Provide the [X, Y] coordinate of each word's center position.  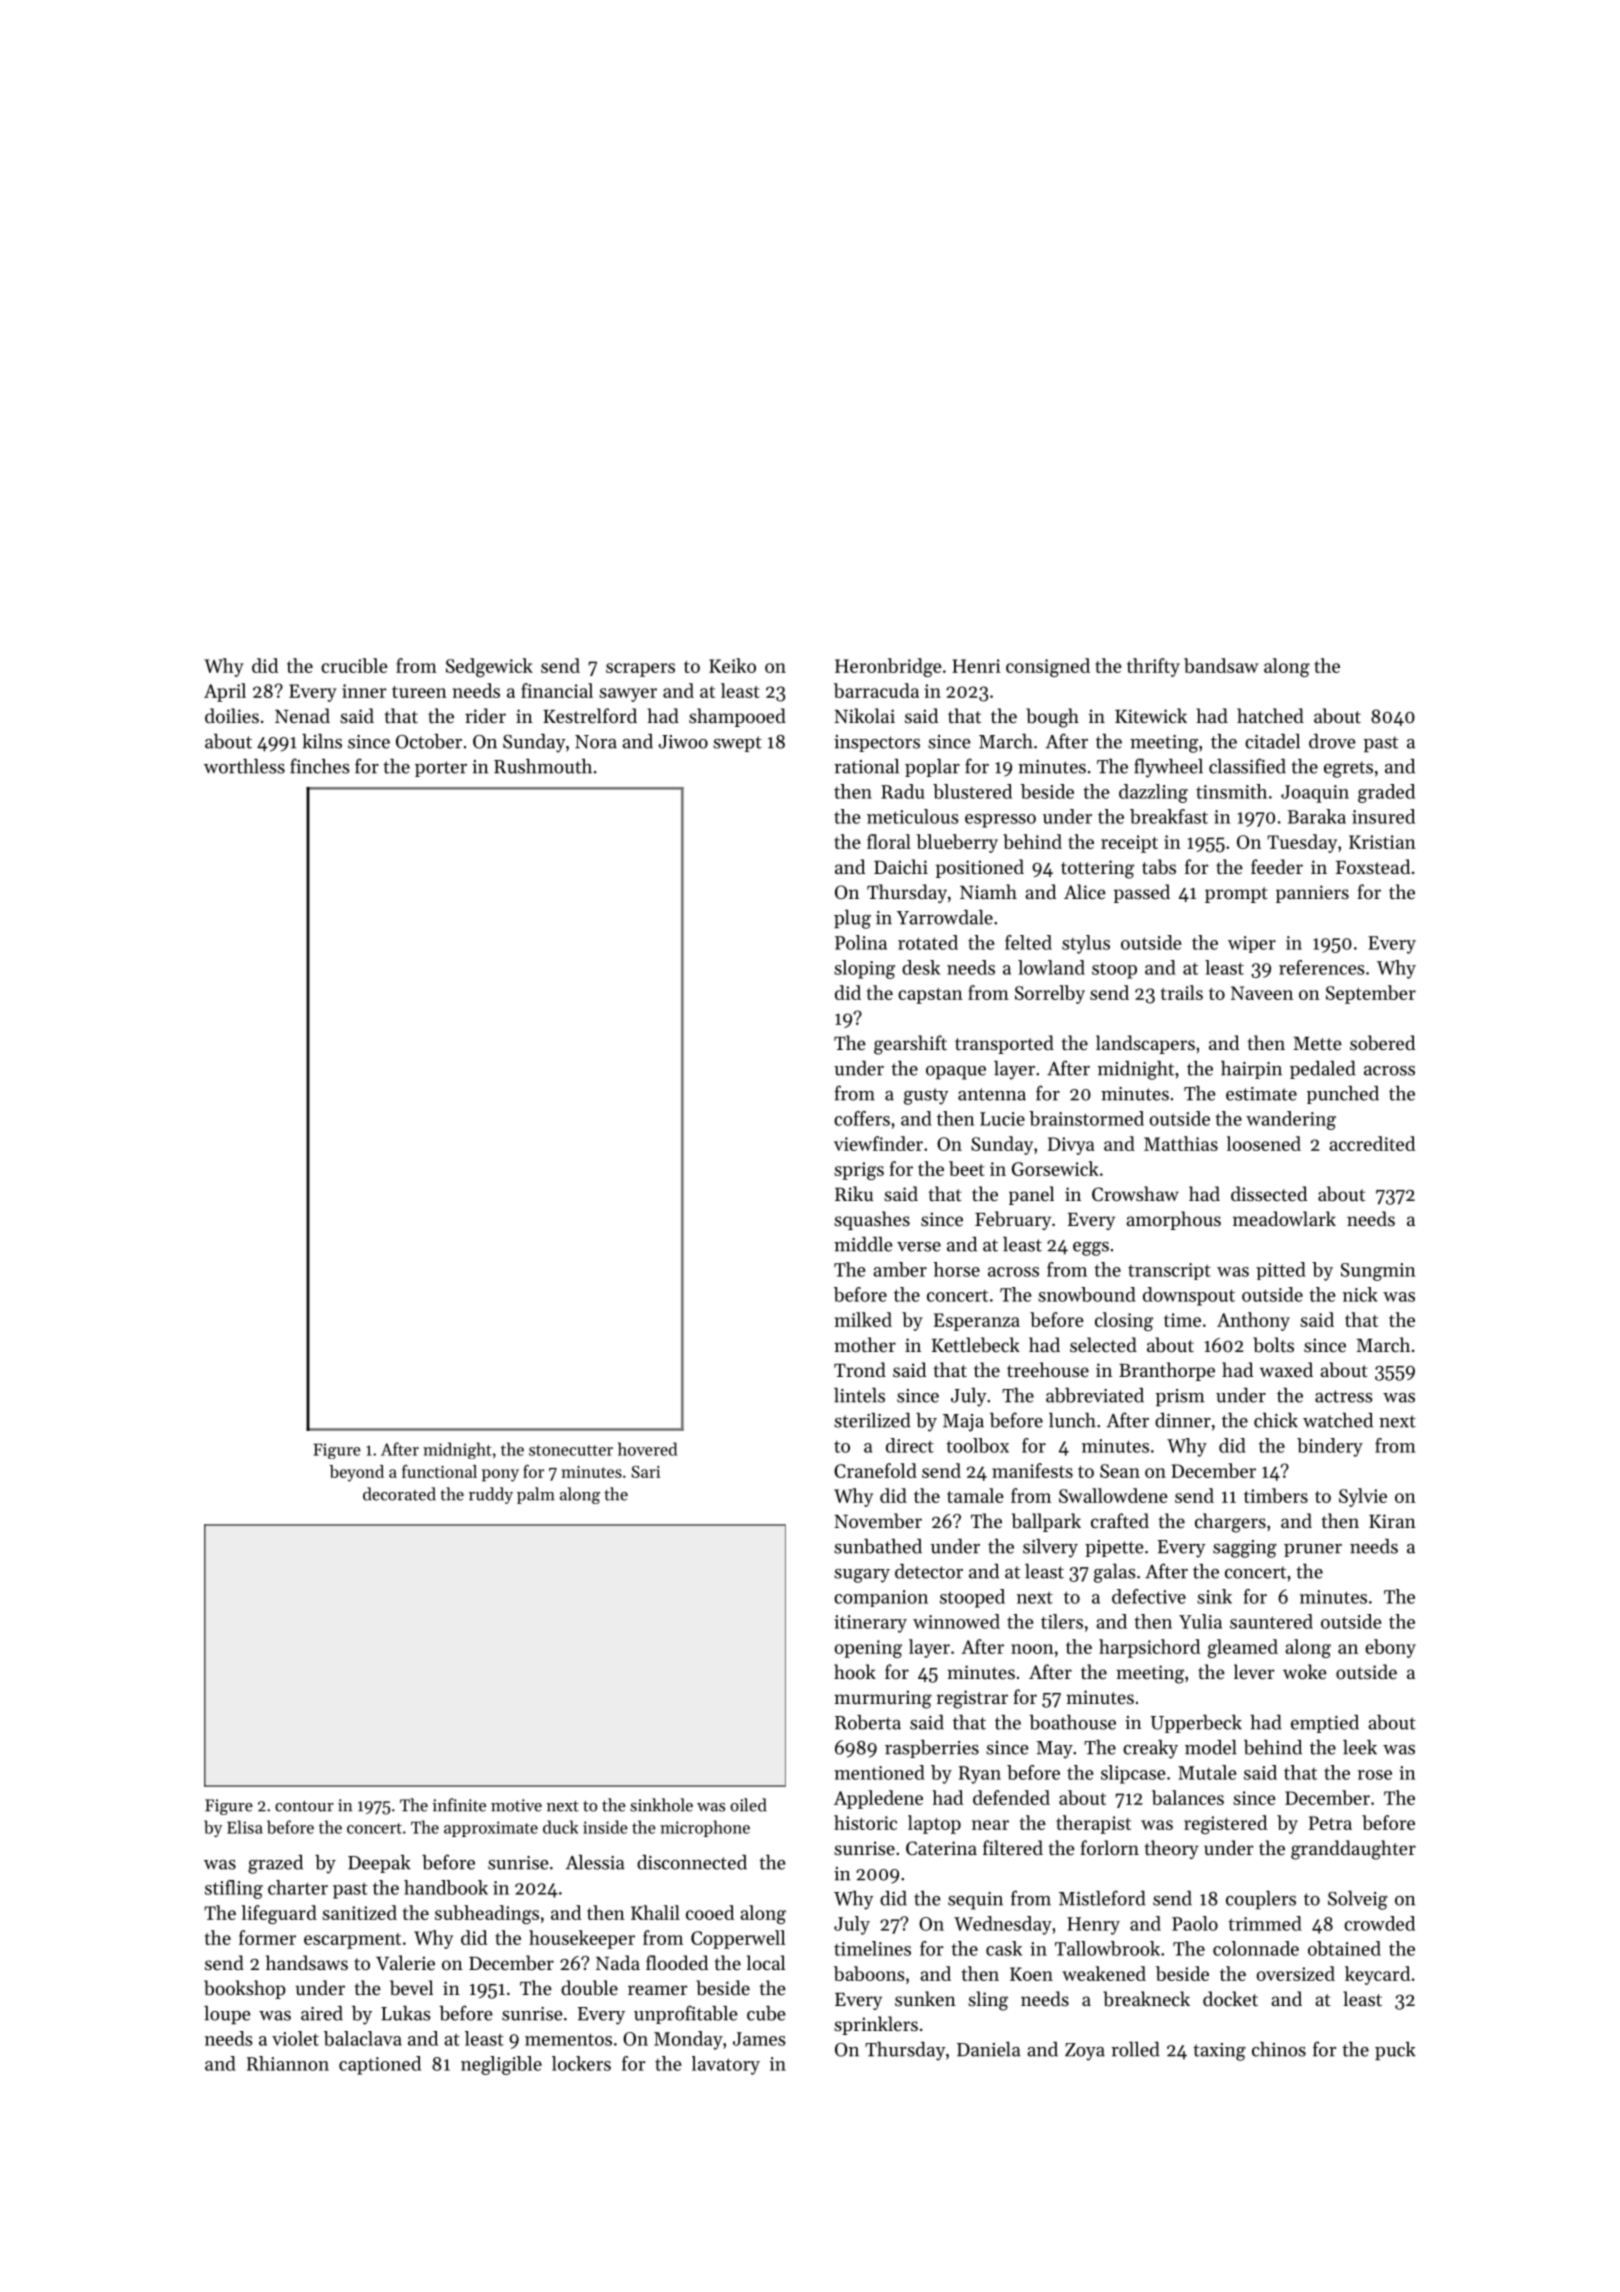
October [429, 741]
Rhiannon [288, 2063]
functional [439, 1471]
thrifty [1153, 667]
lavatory [726, 2065]
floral [889, 841]
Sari [645, 1472]
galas [1115, 1573]
